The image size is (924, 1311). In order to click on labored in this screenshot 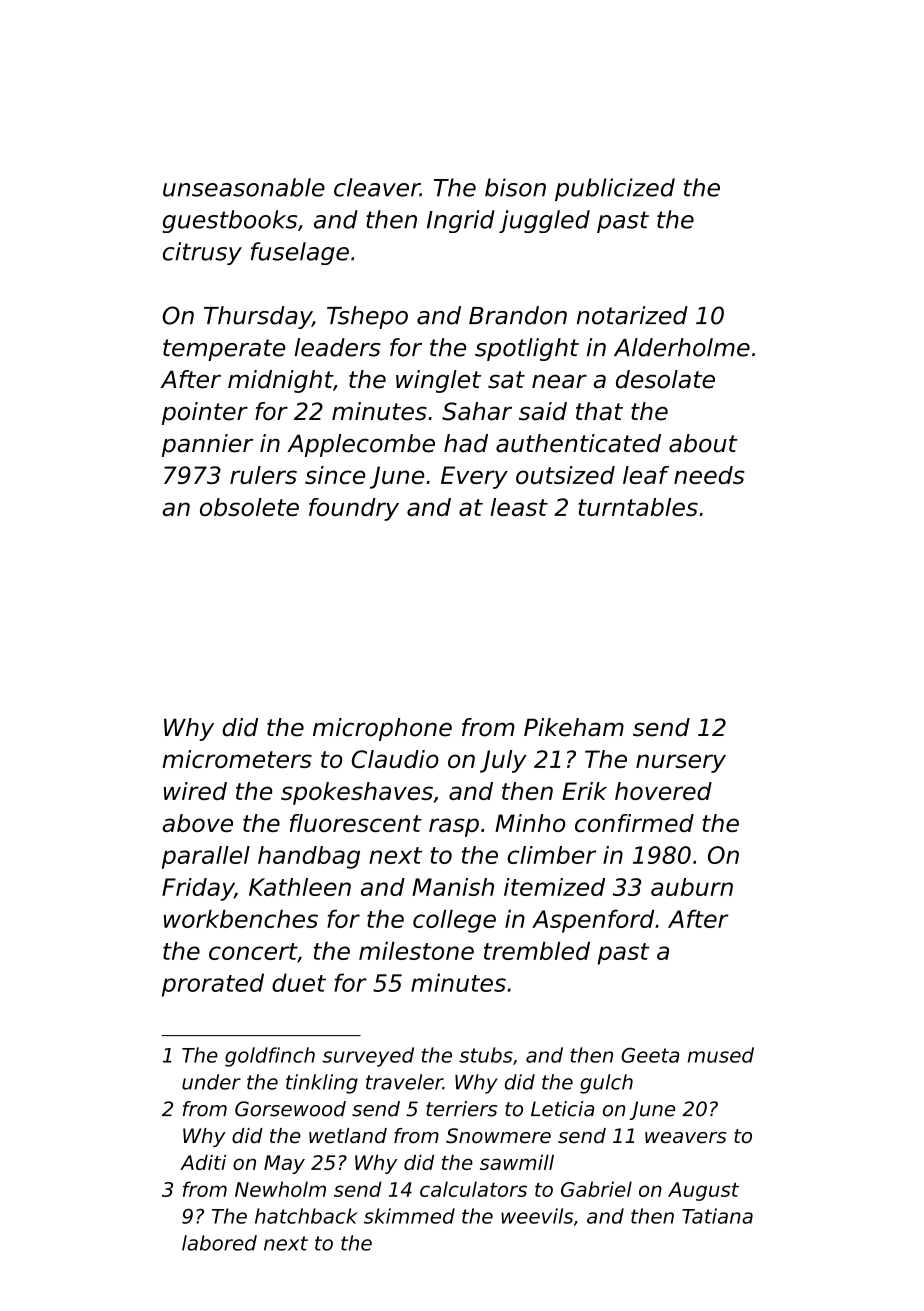, I will do `click(219, 1243)`.
